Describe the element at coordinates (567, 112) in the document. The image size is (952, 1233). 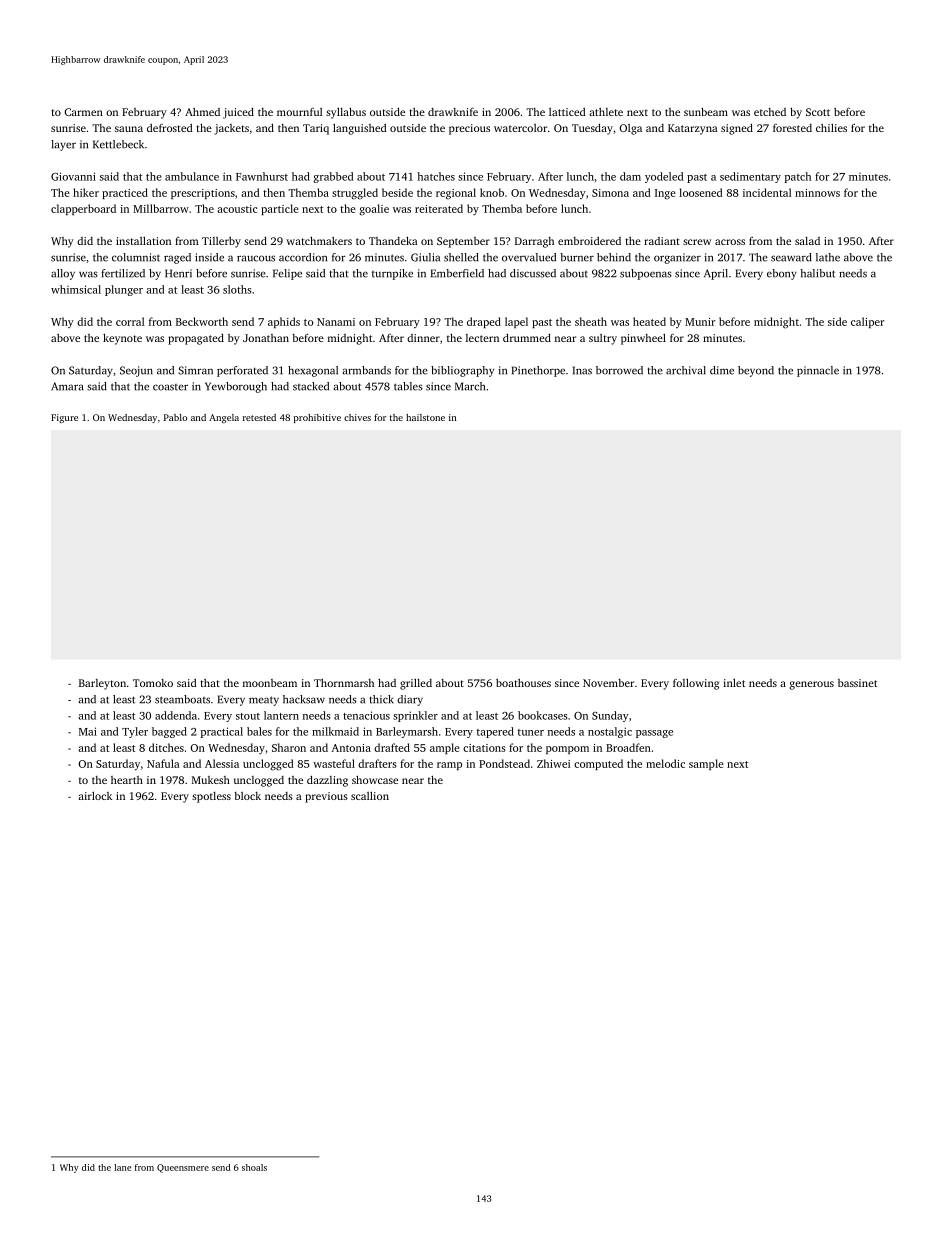
I see `latticed` at that location.
